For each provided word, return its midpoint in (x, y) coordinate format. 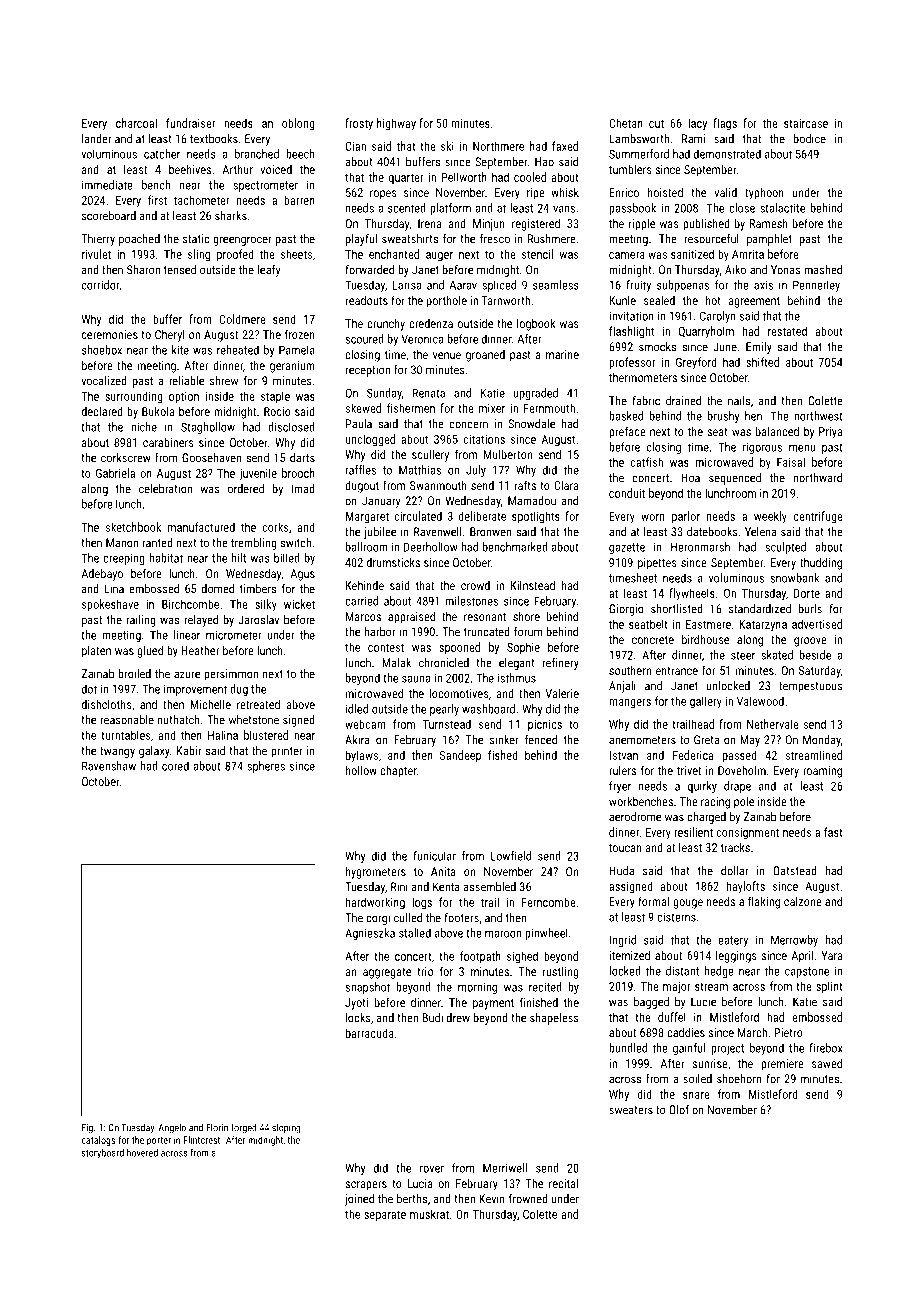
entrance (677, 671)
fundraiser (190, 123)
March (752, 1032)
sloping (286, 1128)
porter (159, 1141)
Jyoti (356, 1004)
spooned (459, 648)
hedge (719, 972)
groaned (485, 356)
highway (396, 124)
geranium (292, 367)
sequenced (735, 479)
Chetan (626, 123)
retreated (258, 704)
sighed (522, 957)
